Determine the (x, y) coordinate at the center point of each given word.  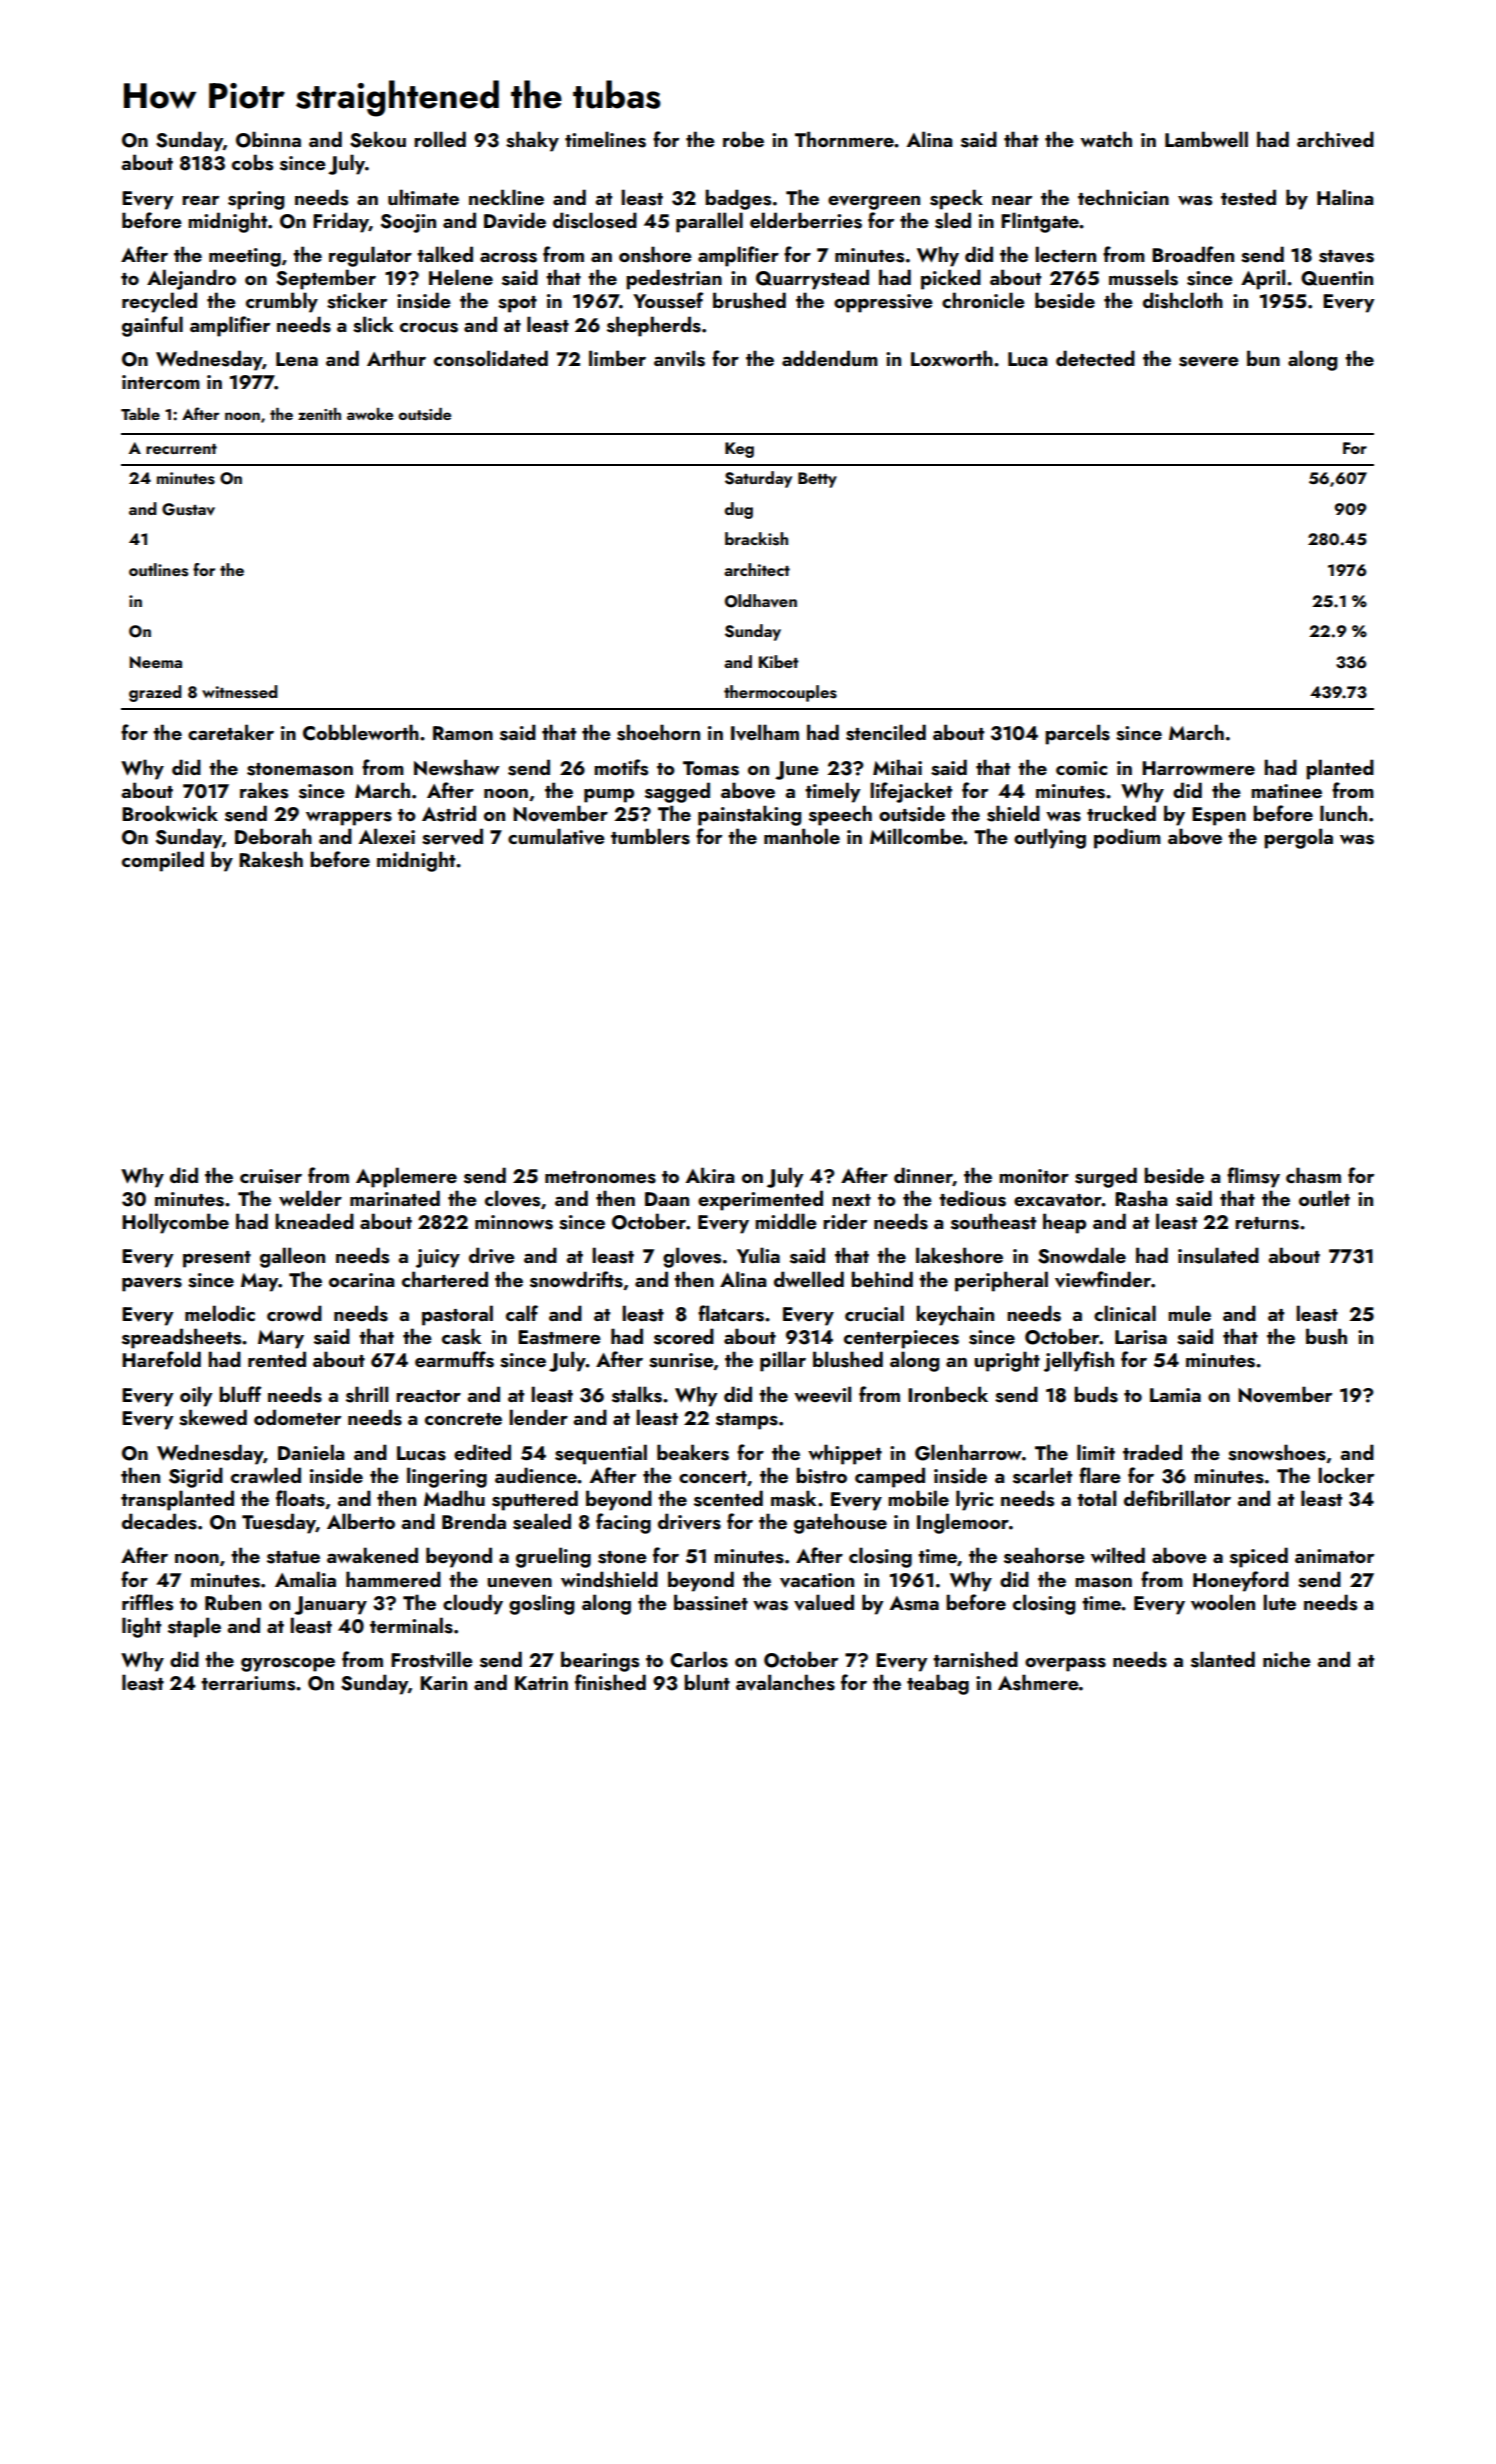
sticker (357, 300)
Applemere (406, 1177)
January (330, 1605)
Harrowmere (1198, 768)
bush (1326, 1336)
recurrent (181, 449)
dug (739, 510)
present (217, 1259)
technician (1123, 197)
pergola (1298, 838)
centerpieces (901, 1339)
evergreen (874, 203)
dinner (923, 1176)
